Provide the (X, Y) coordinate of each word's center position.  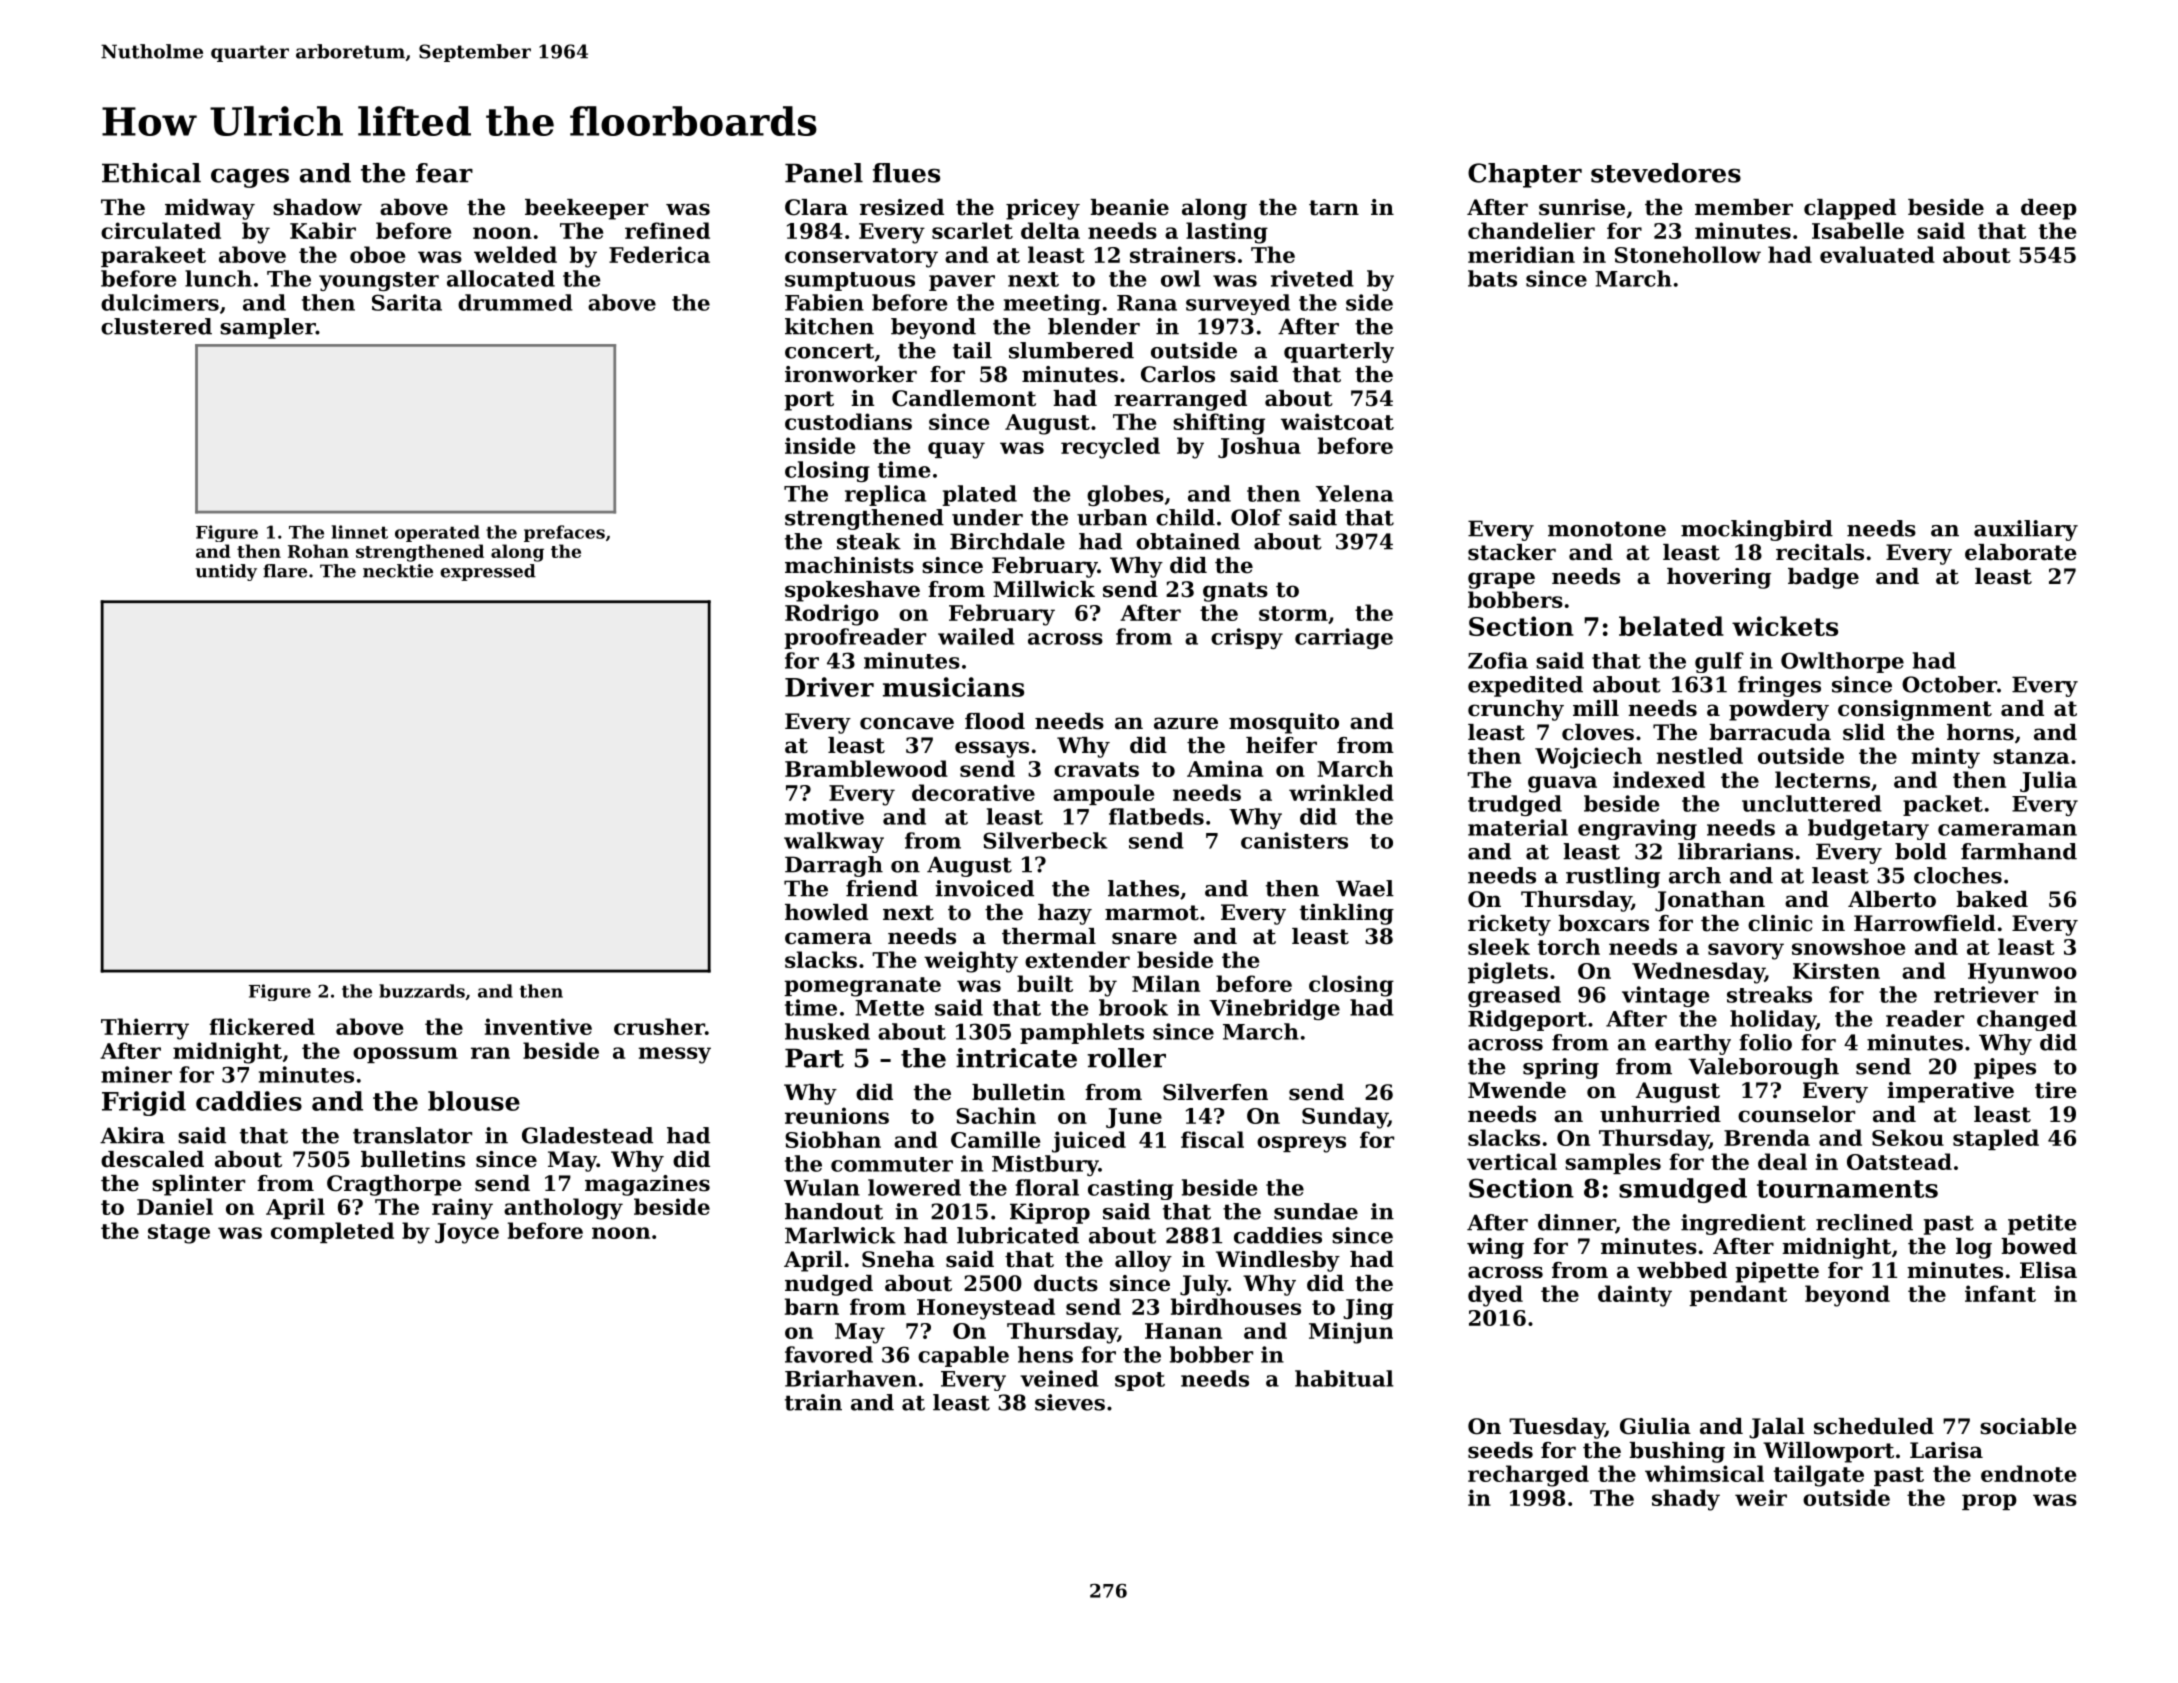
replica (886, 495)
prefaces (564, 533)
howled (826, 912)
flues (906, 173)
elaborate (2021, 552)
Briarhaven (851, 1378)
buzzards (422, 991)
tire (2056, 1090)
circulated (161, 230)
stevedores (1666, 173)
